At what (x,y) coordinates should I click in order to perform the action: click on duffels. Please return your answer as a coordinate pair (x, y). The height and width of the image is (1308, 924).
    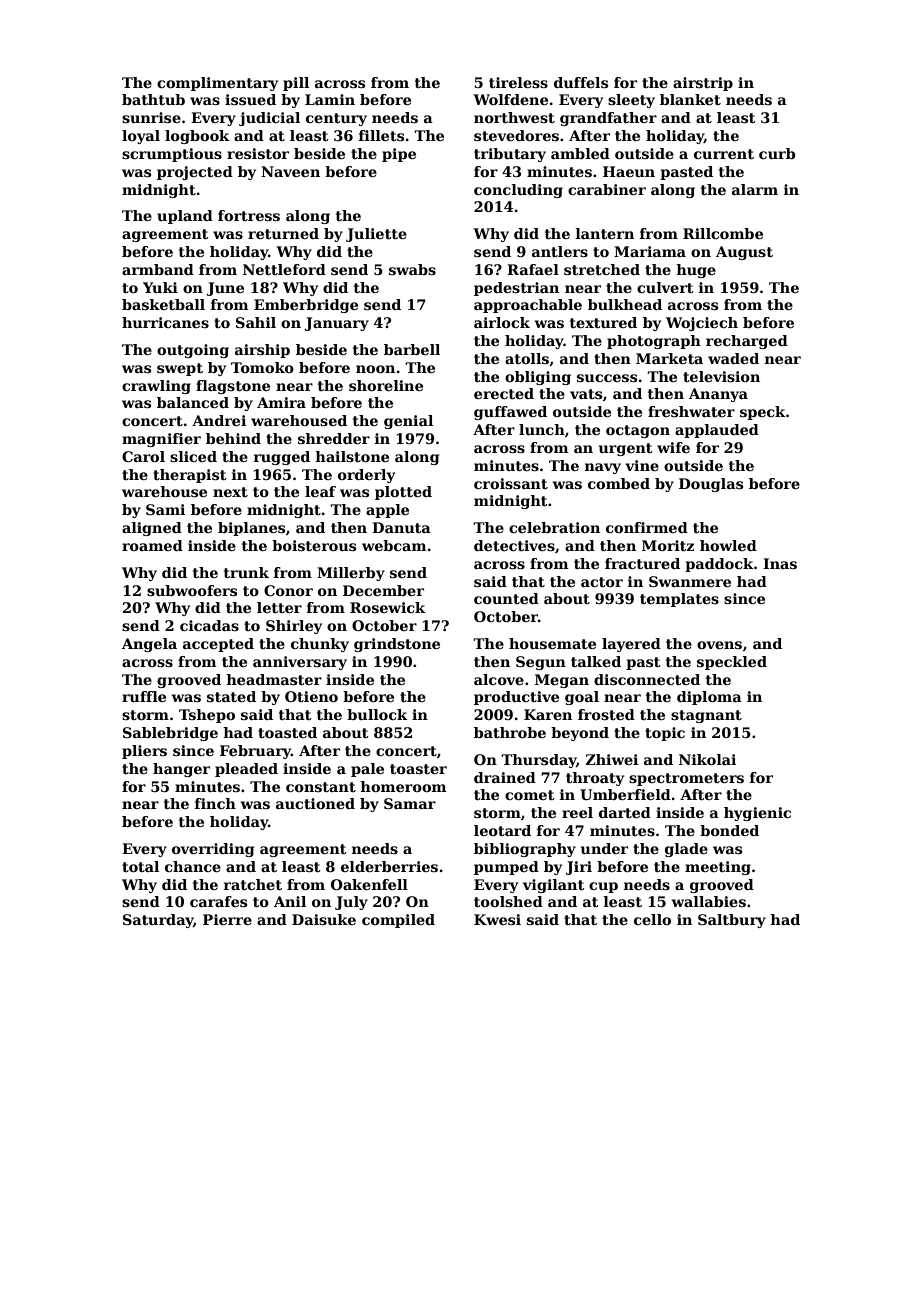
    Looking at the image, I should click on (581, 82).
